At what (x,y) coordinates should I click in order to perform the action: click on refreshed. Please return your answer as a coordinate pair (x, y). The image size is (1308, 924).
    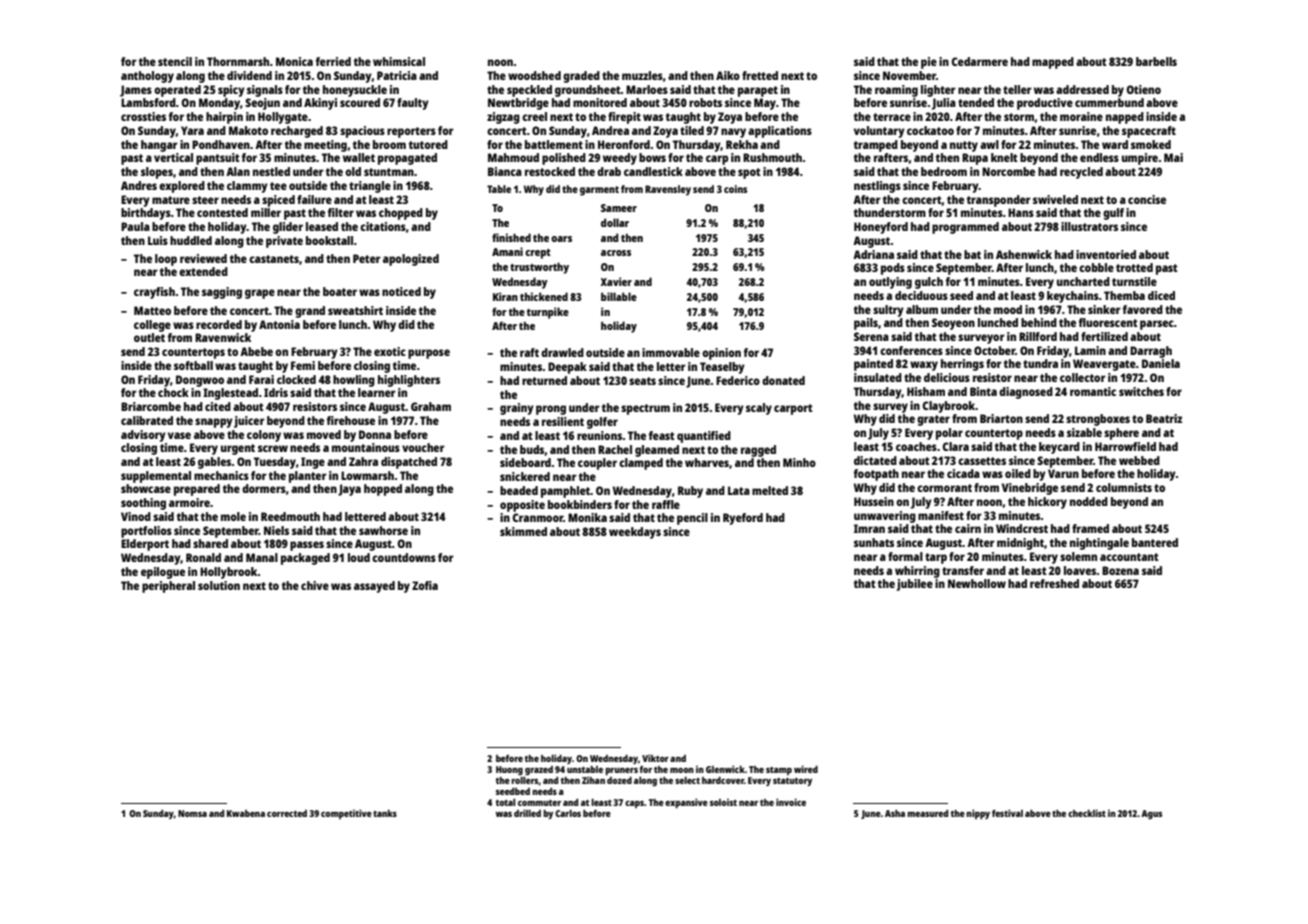
    Looking at the image, I should click on (1054, 583).
